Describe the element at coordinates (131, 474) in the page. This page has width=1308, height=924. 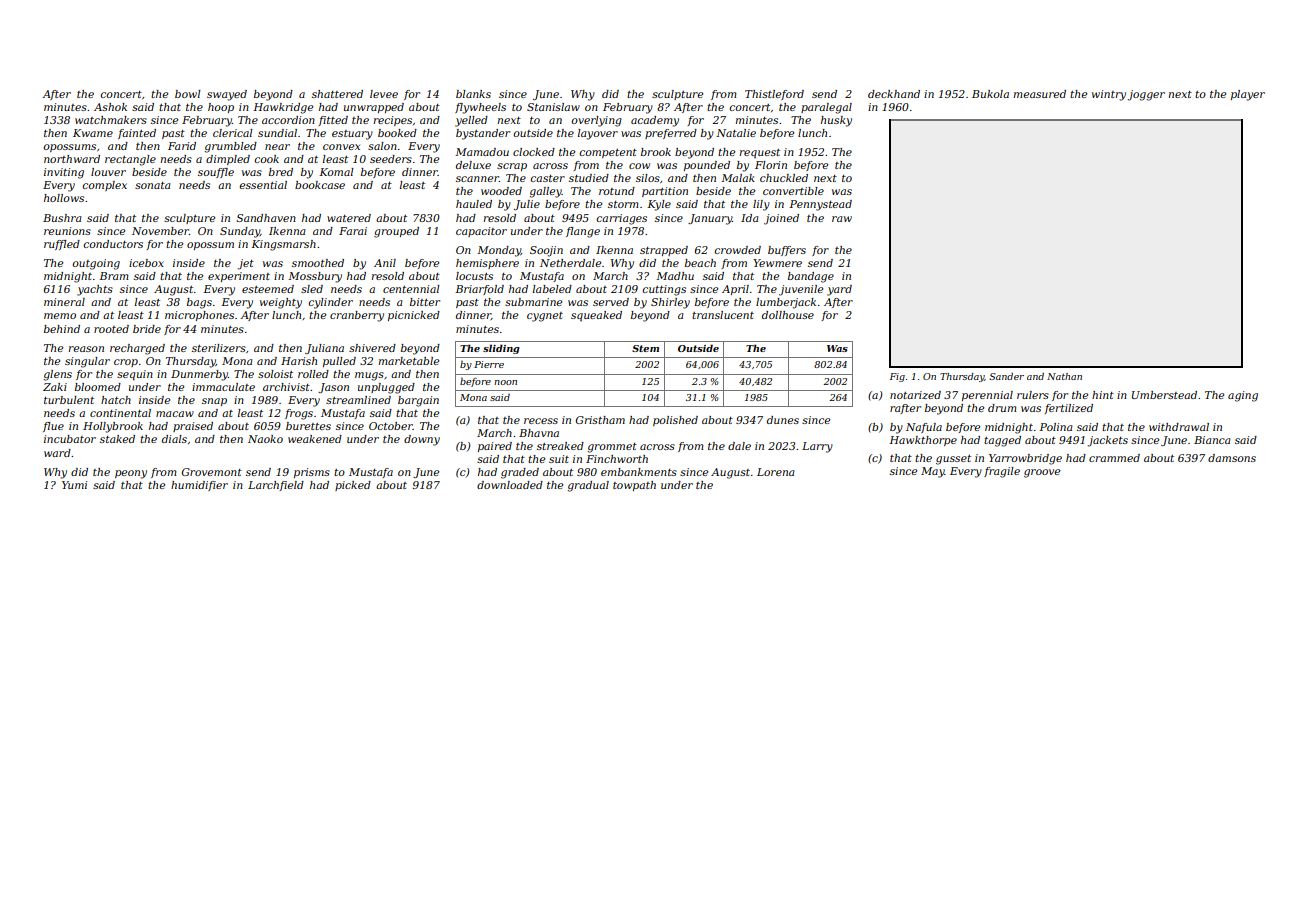
I see `peony` at that location.
